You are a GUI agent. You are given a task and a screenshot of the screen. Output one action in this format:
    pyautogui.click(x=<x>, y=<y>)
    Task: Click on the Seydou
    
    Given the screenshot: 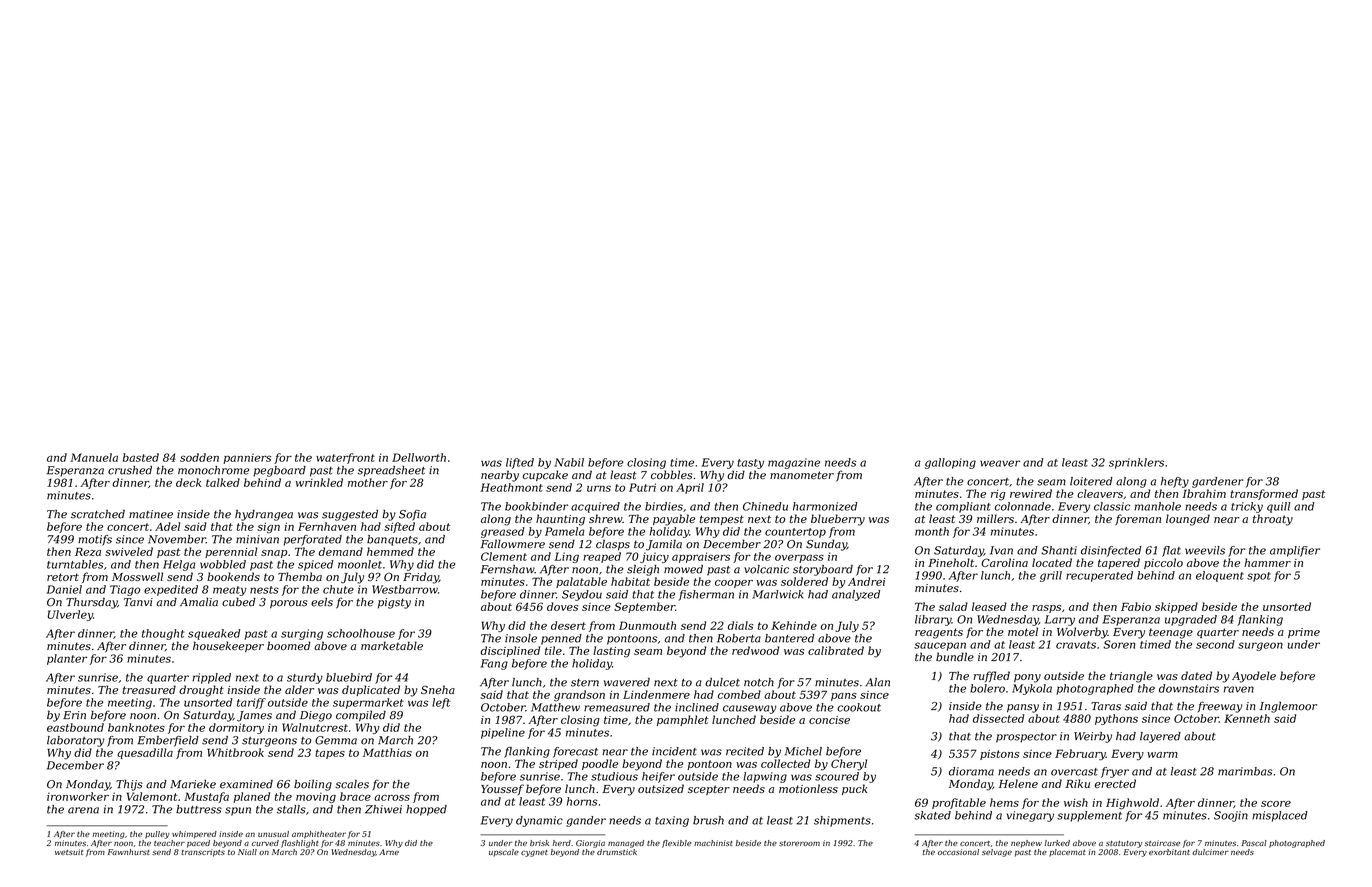 What is the action you would take?
    pyautogui.click(x=582, y=595)
